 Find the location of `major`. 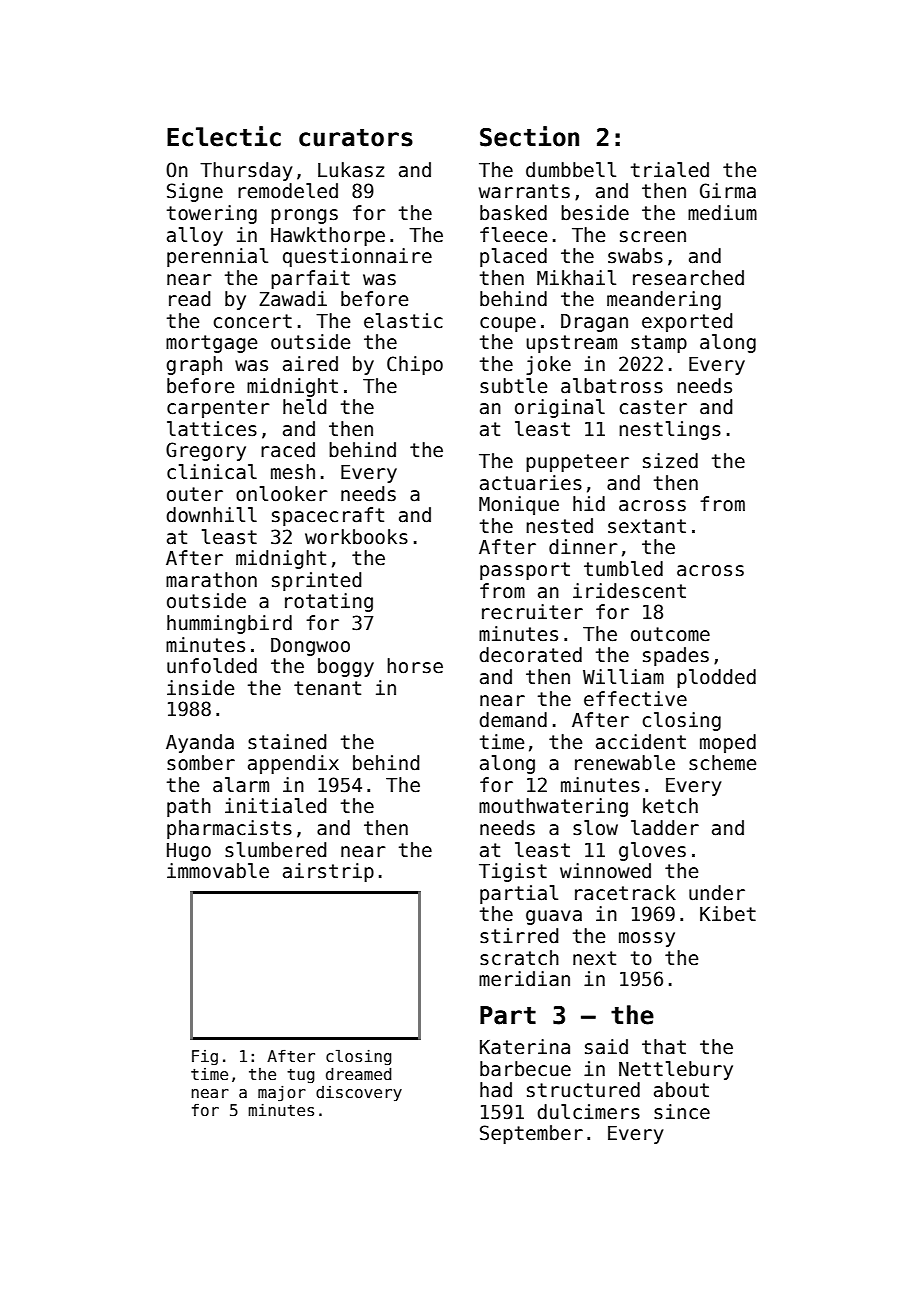

major is located at coordinates (282, 1094).
